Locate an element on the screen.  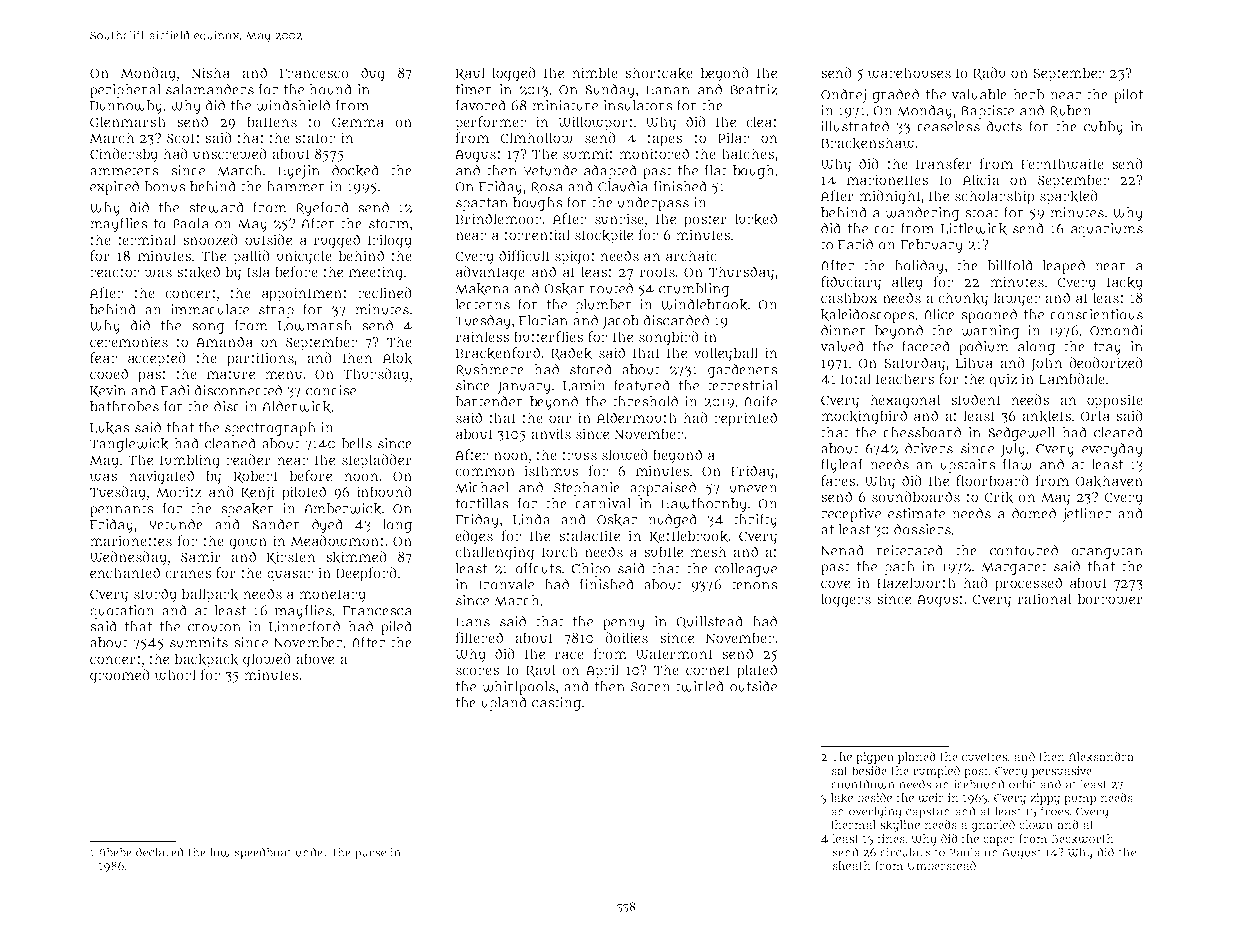
fear is located at coordinates (103, 357).
